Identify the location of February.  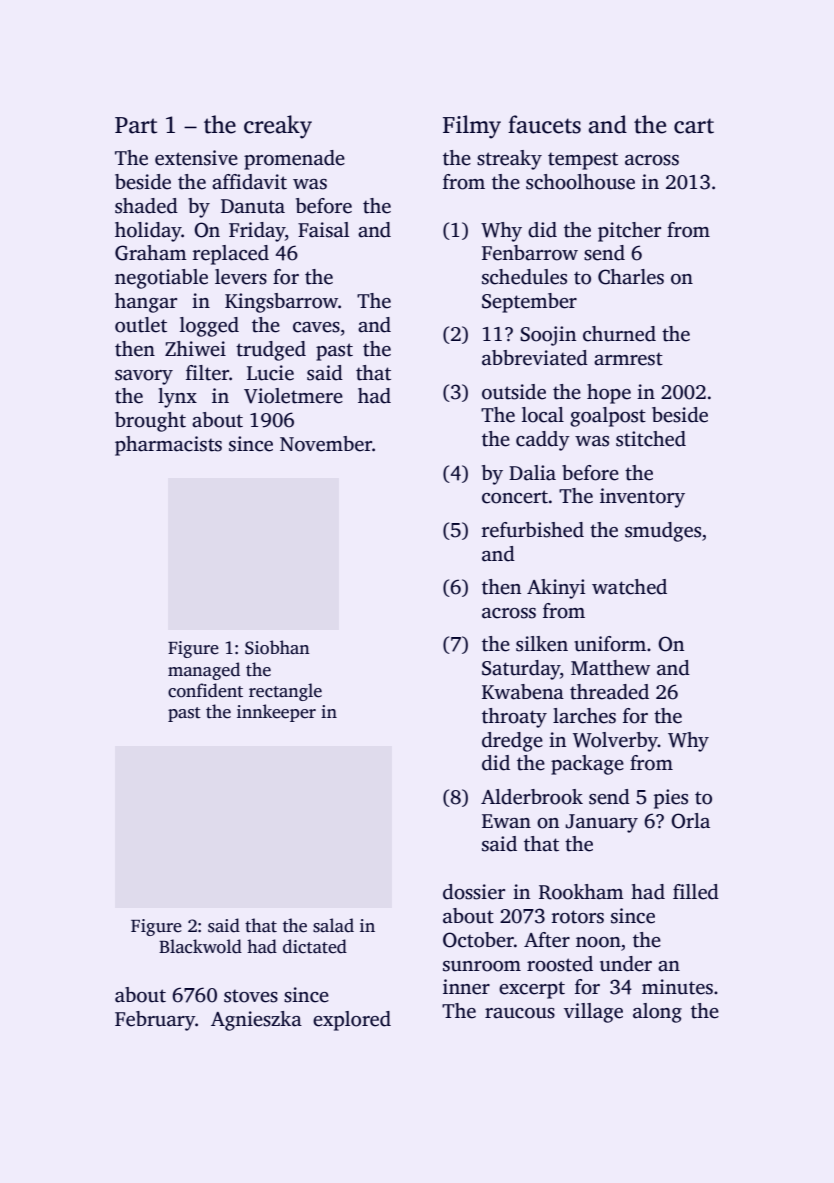
(155, 1021).
